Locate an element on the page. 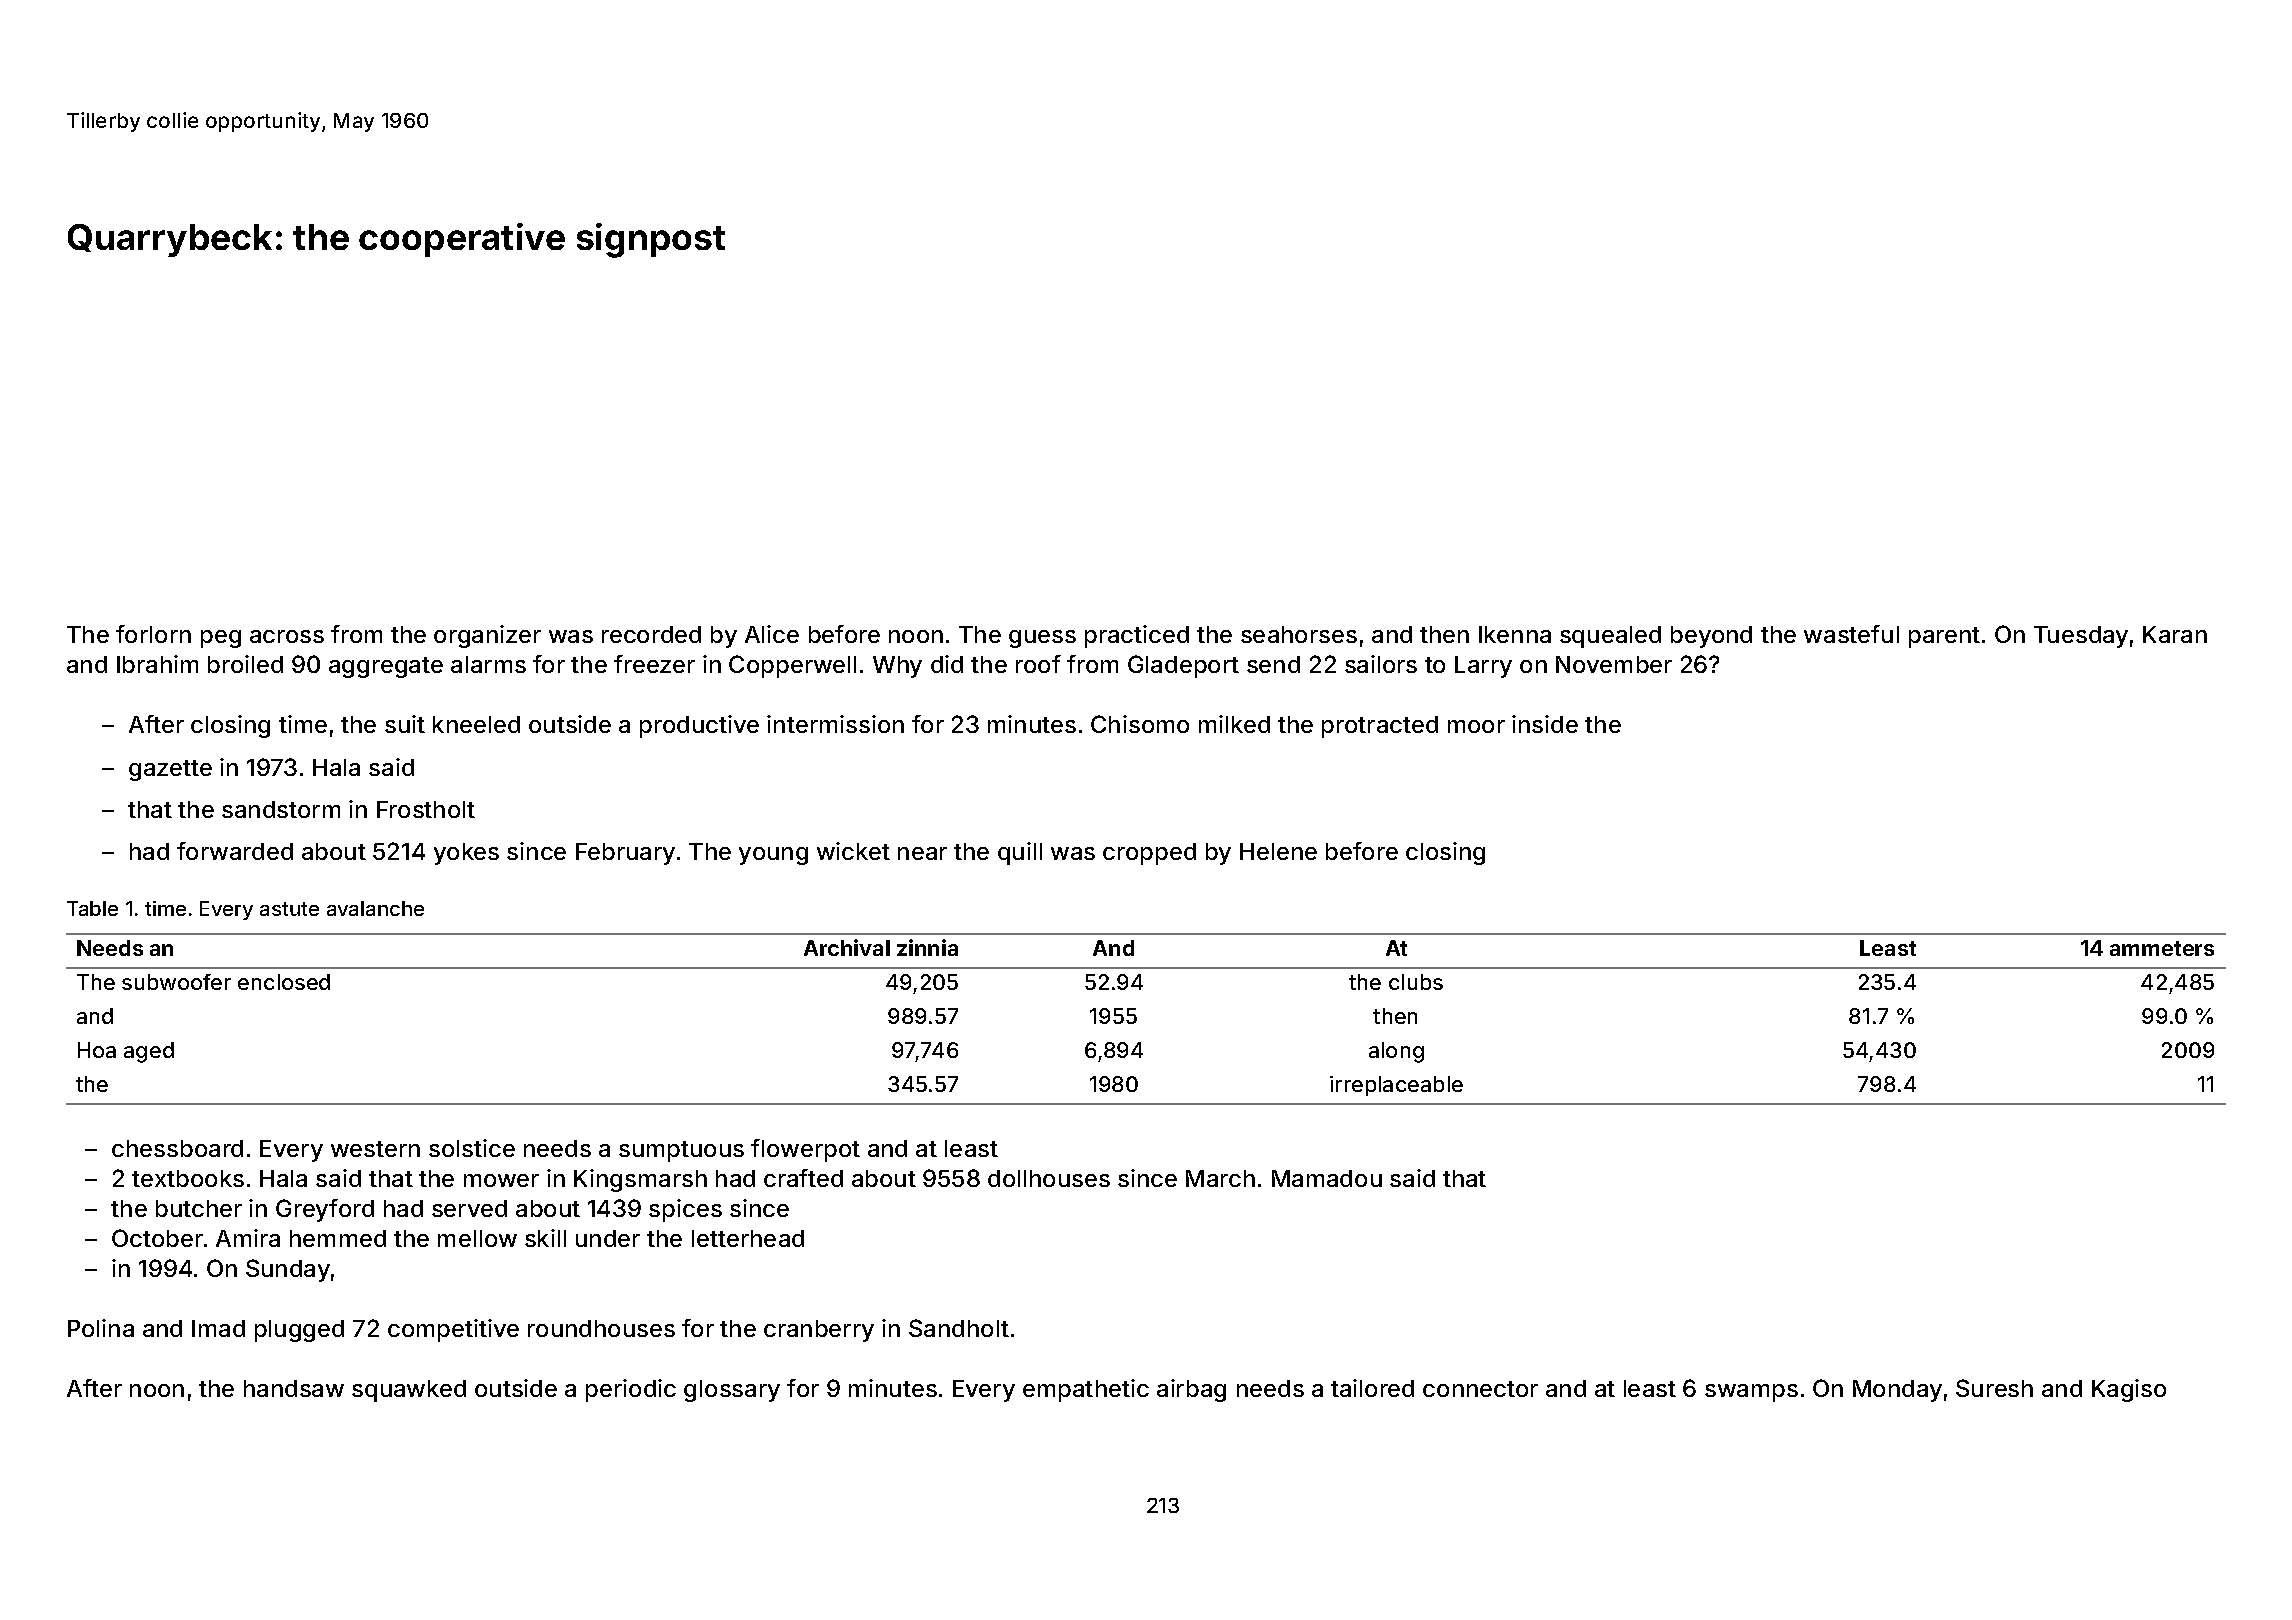 This document has height=1620, width=2292. handsaw is located at coordinates (294, 1388).
